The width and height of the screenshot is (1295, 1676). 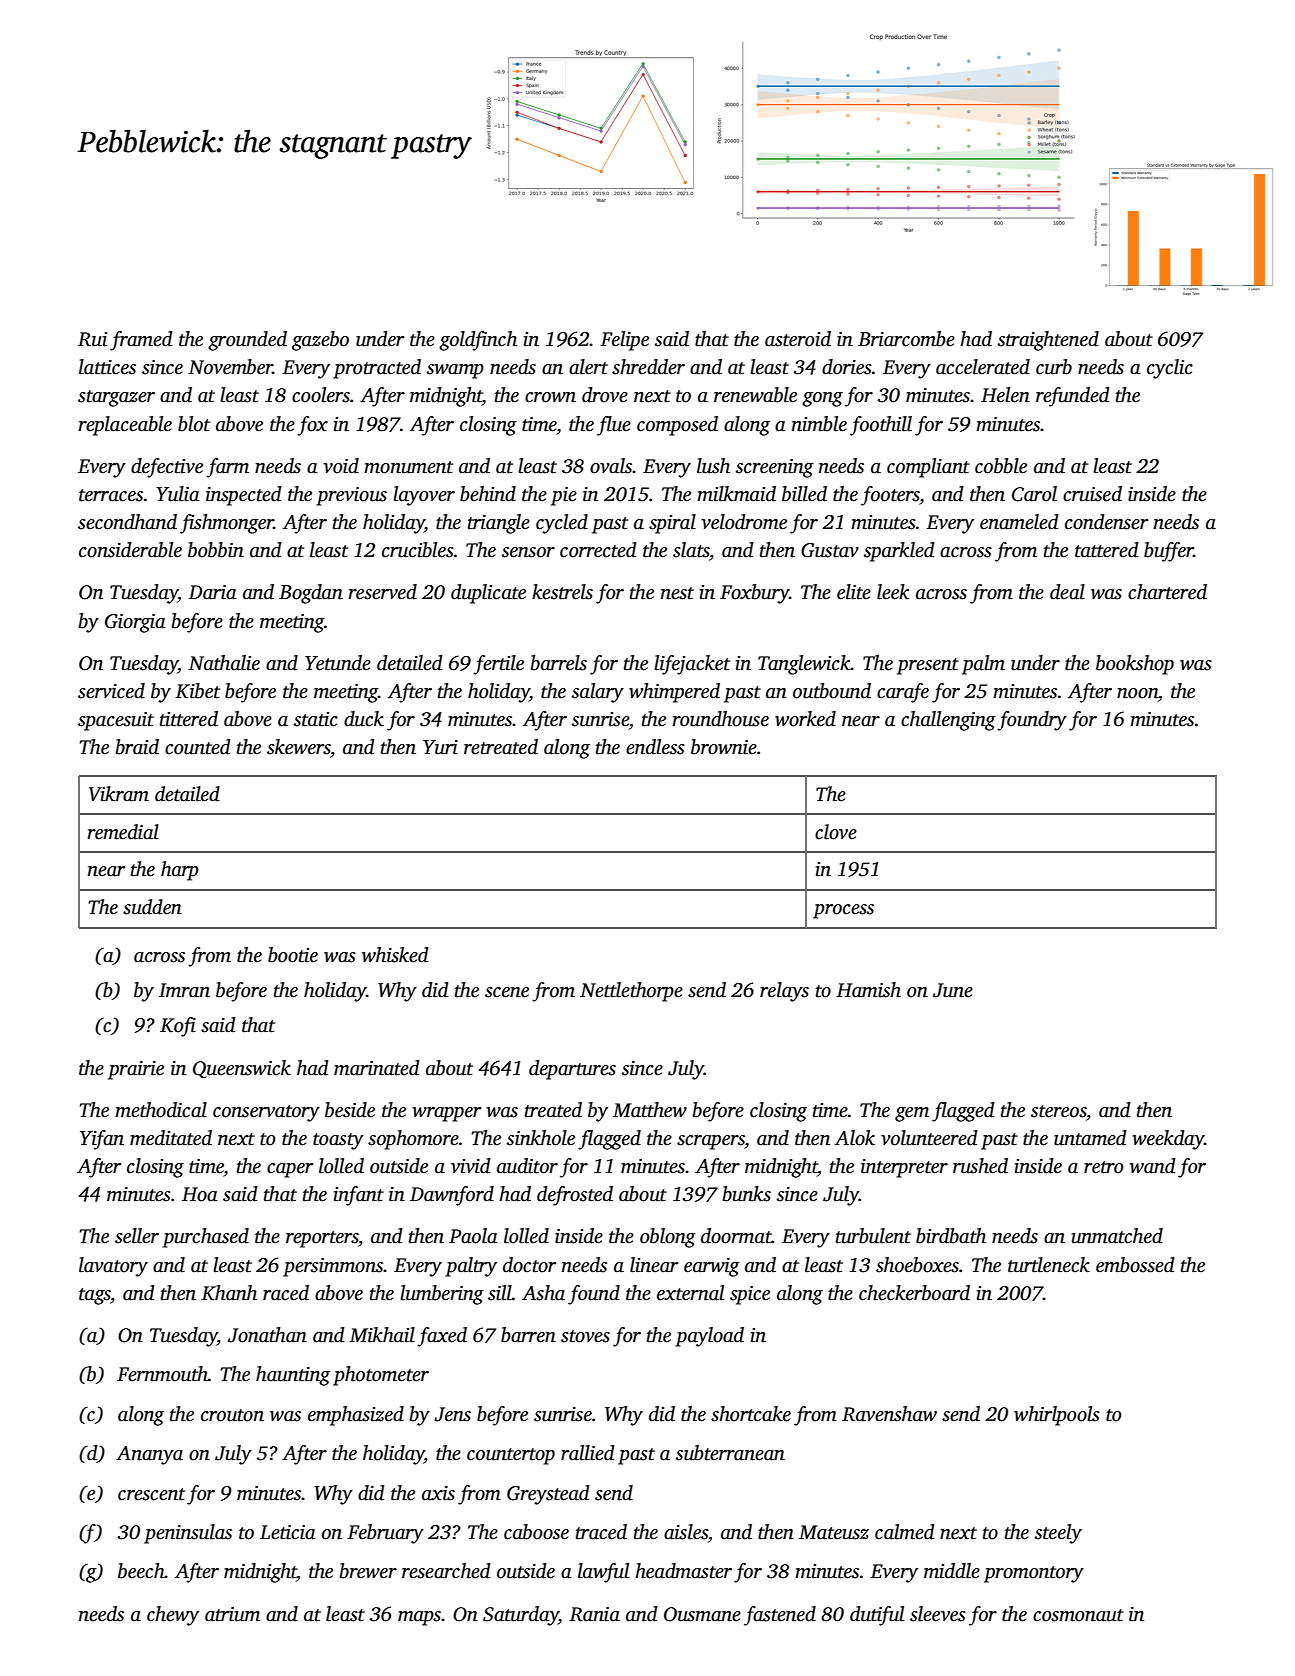 I want to click on Rania, so click(x=594, y=1614).
